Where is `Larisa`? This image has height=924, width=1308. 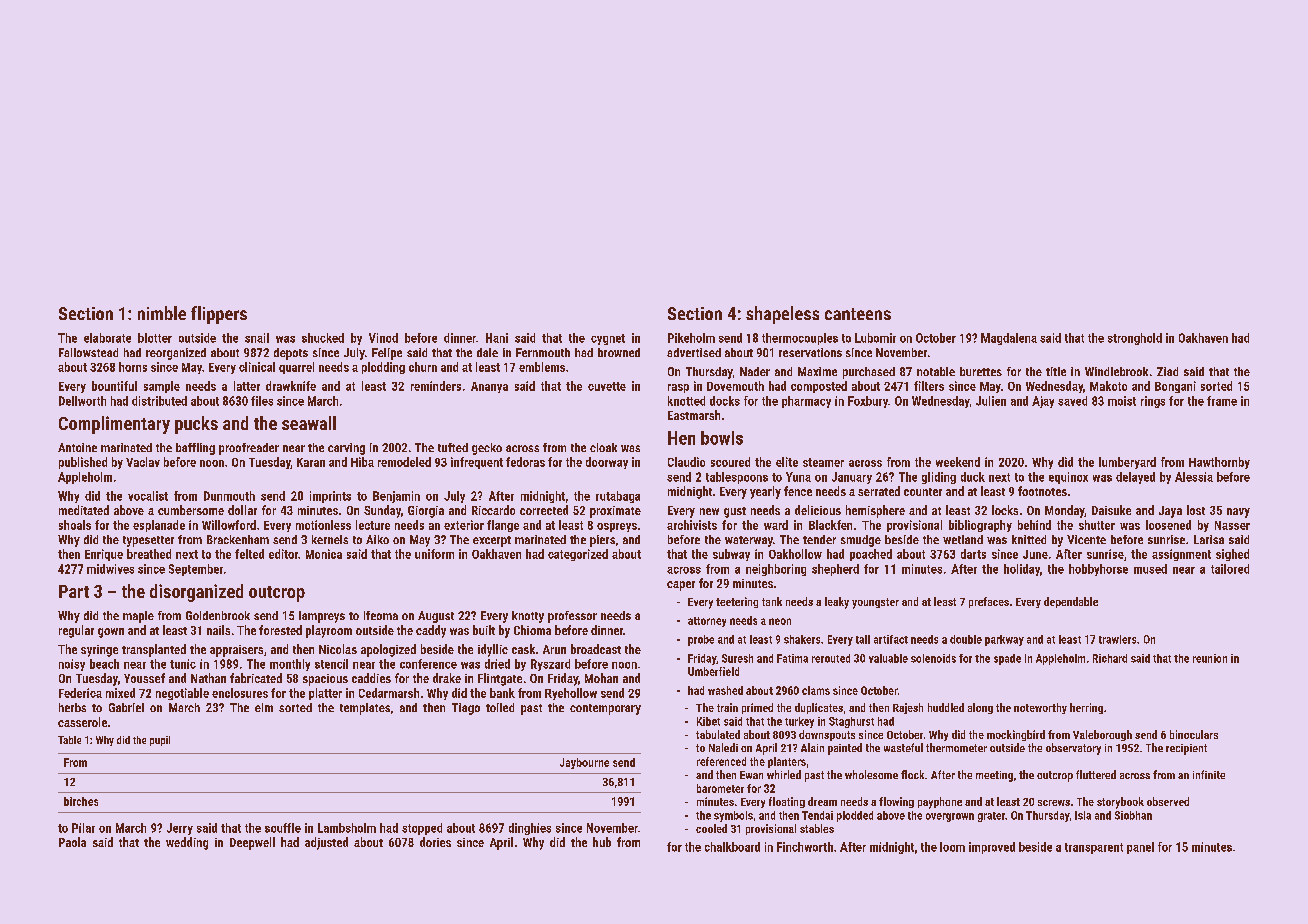 Larisa is located at coordinates (1209, 539).
